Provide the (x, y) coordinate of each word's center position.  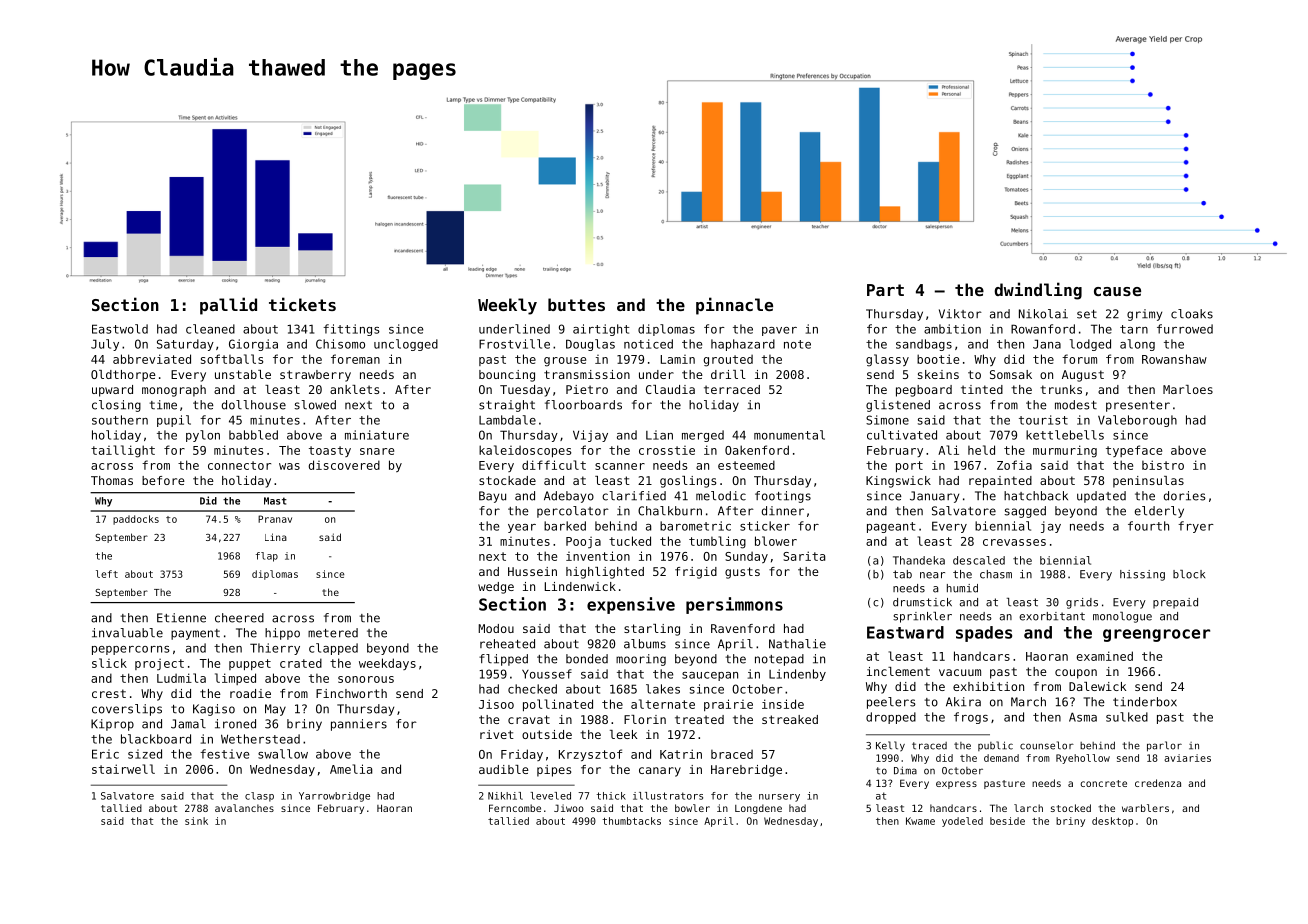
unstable (243, 374)
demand (1001, 758)
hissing (1142, 575)
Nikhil (505, 796)
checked (532, 689)
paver (779, 331)
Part (885, 290)
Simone (887, 420)
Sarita (804, 556)
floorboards (583, 405)
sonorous (366, 679)
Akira (963, 702)
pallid (228, 306)
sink (196, 821)
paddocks (136, 520)
